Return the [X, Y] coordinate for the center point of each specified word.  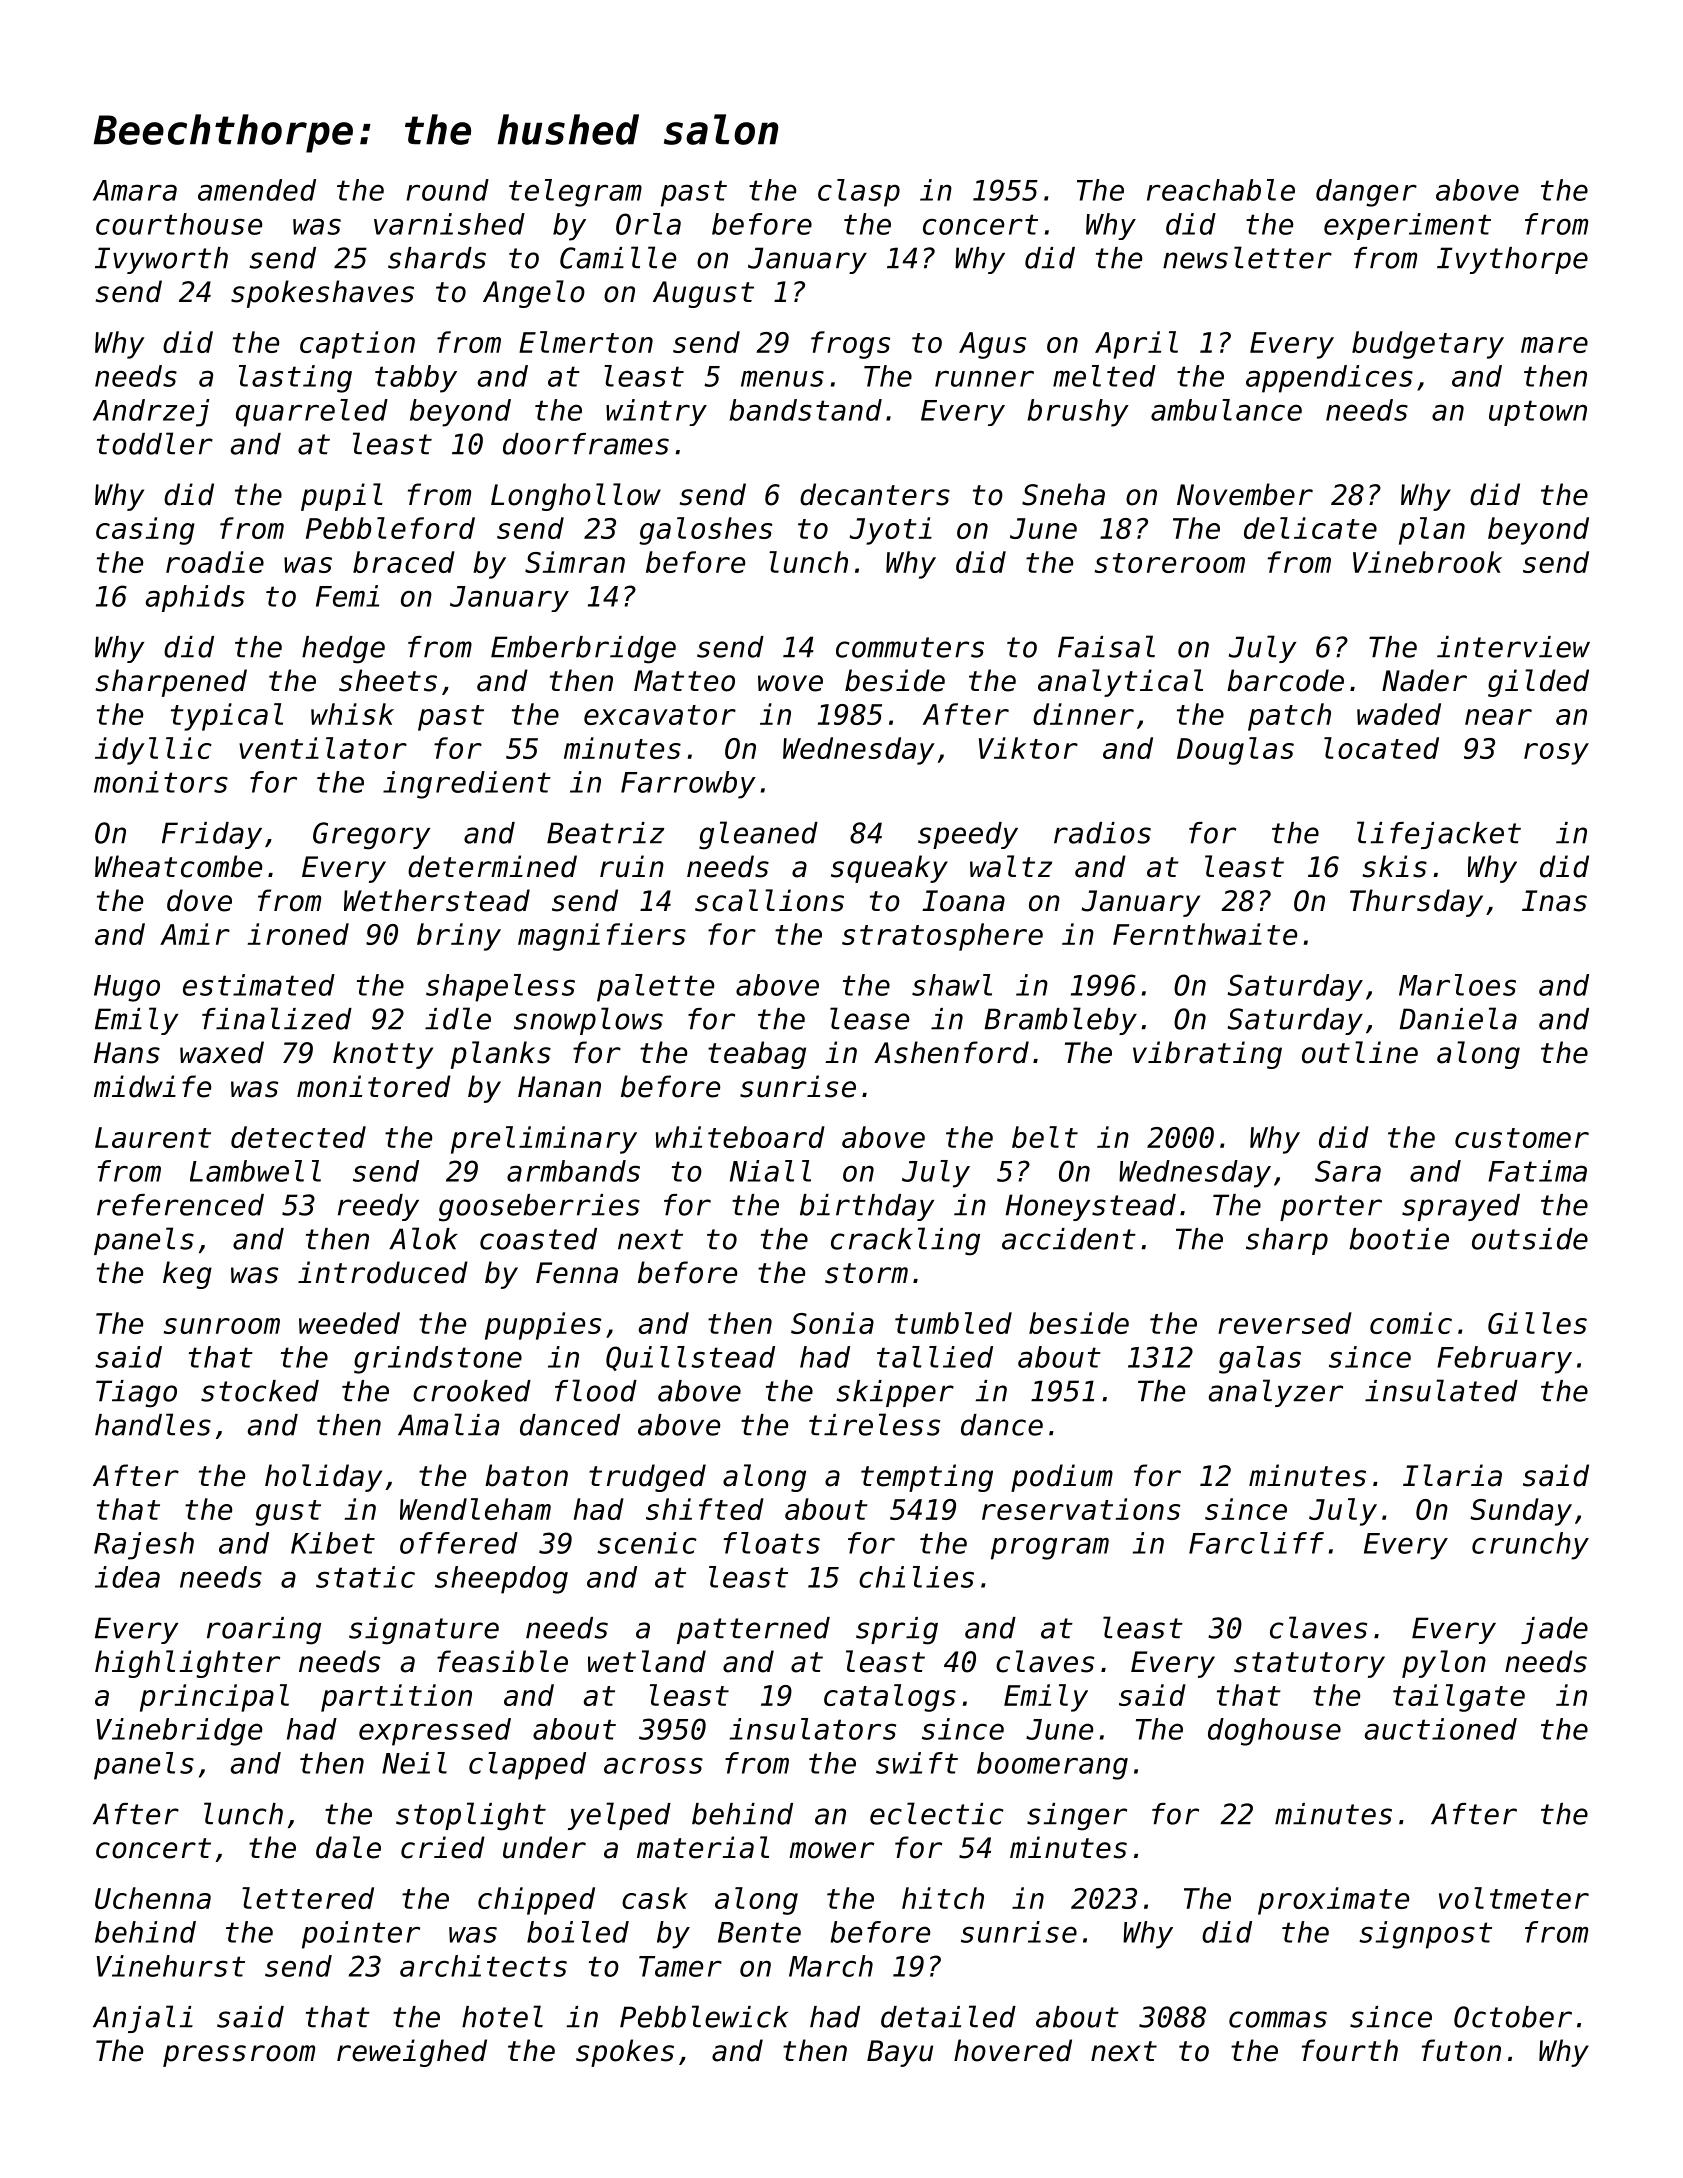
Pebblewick [704, 2016]
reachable [1221, 190]
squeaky [889, 869]
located [1381, 748]
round [447, 190]
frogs [850, 345]
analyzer [1276, 1393]
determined [492, 866]
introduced [383, 1272]
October [1513, 2017]
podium [1062, 1478]
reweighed [412, 2053]
